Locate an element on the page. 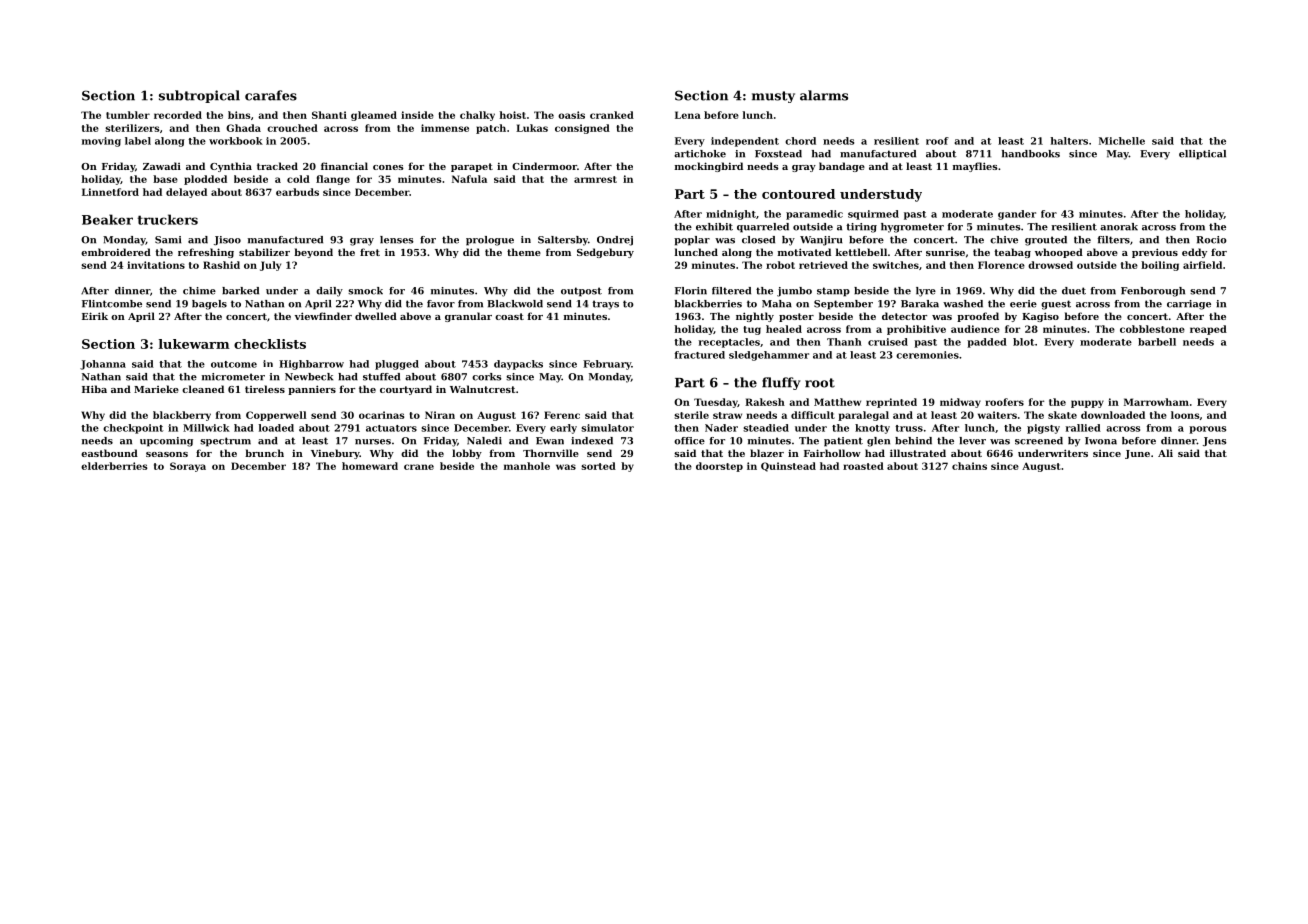  blot is located at coordinates (1024, 342).
